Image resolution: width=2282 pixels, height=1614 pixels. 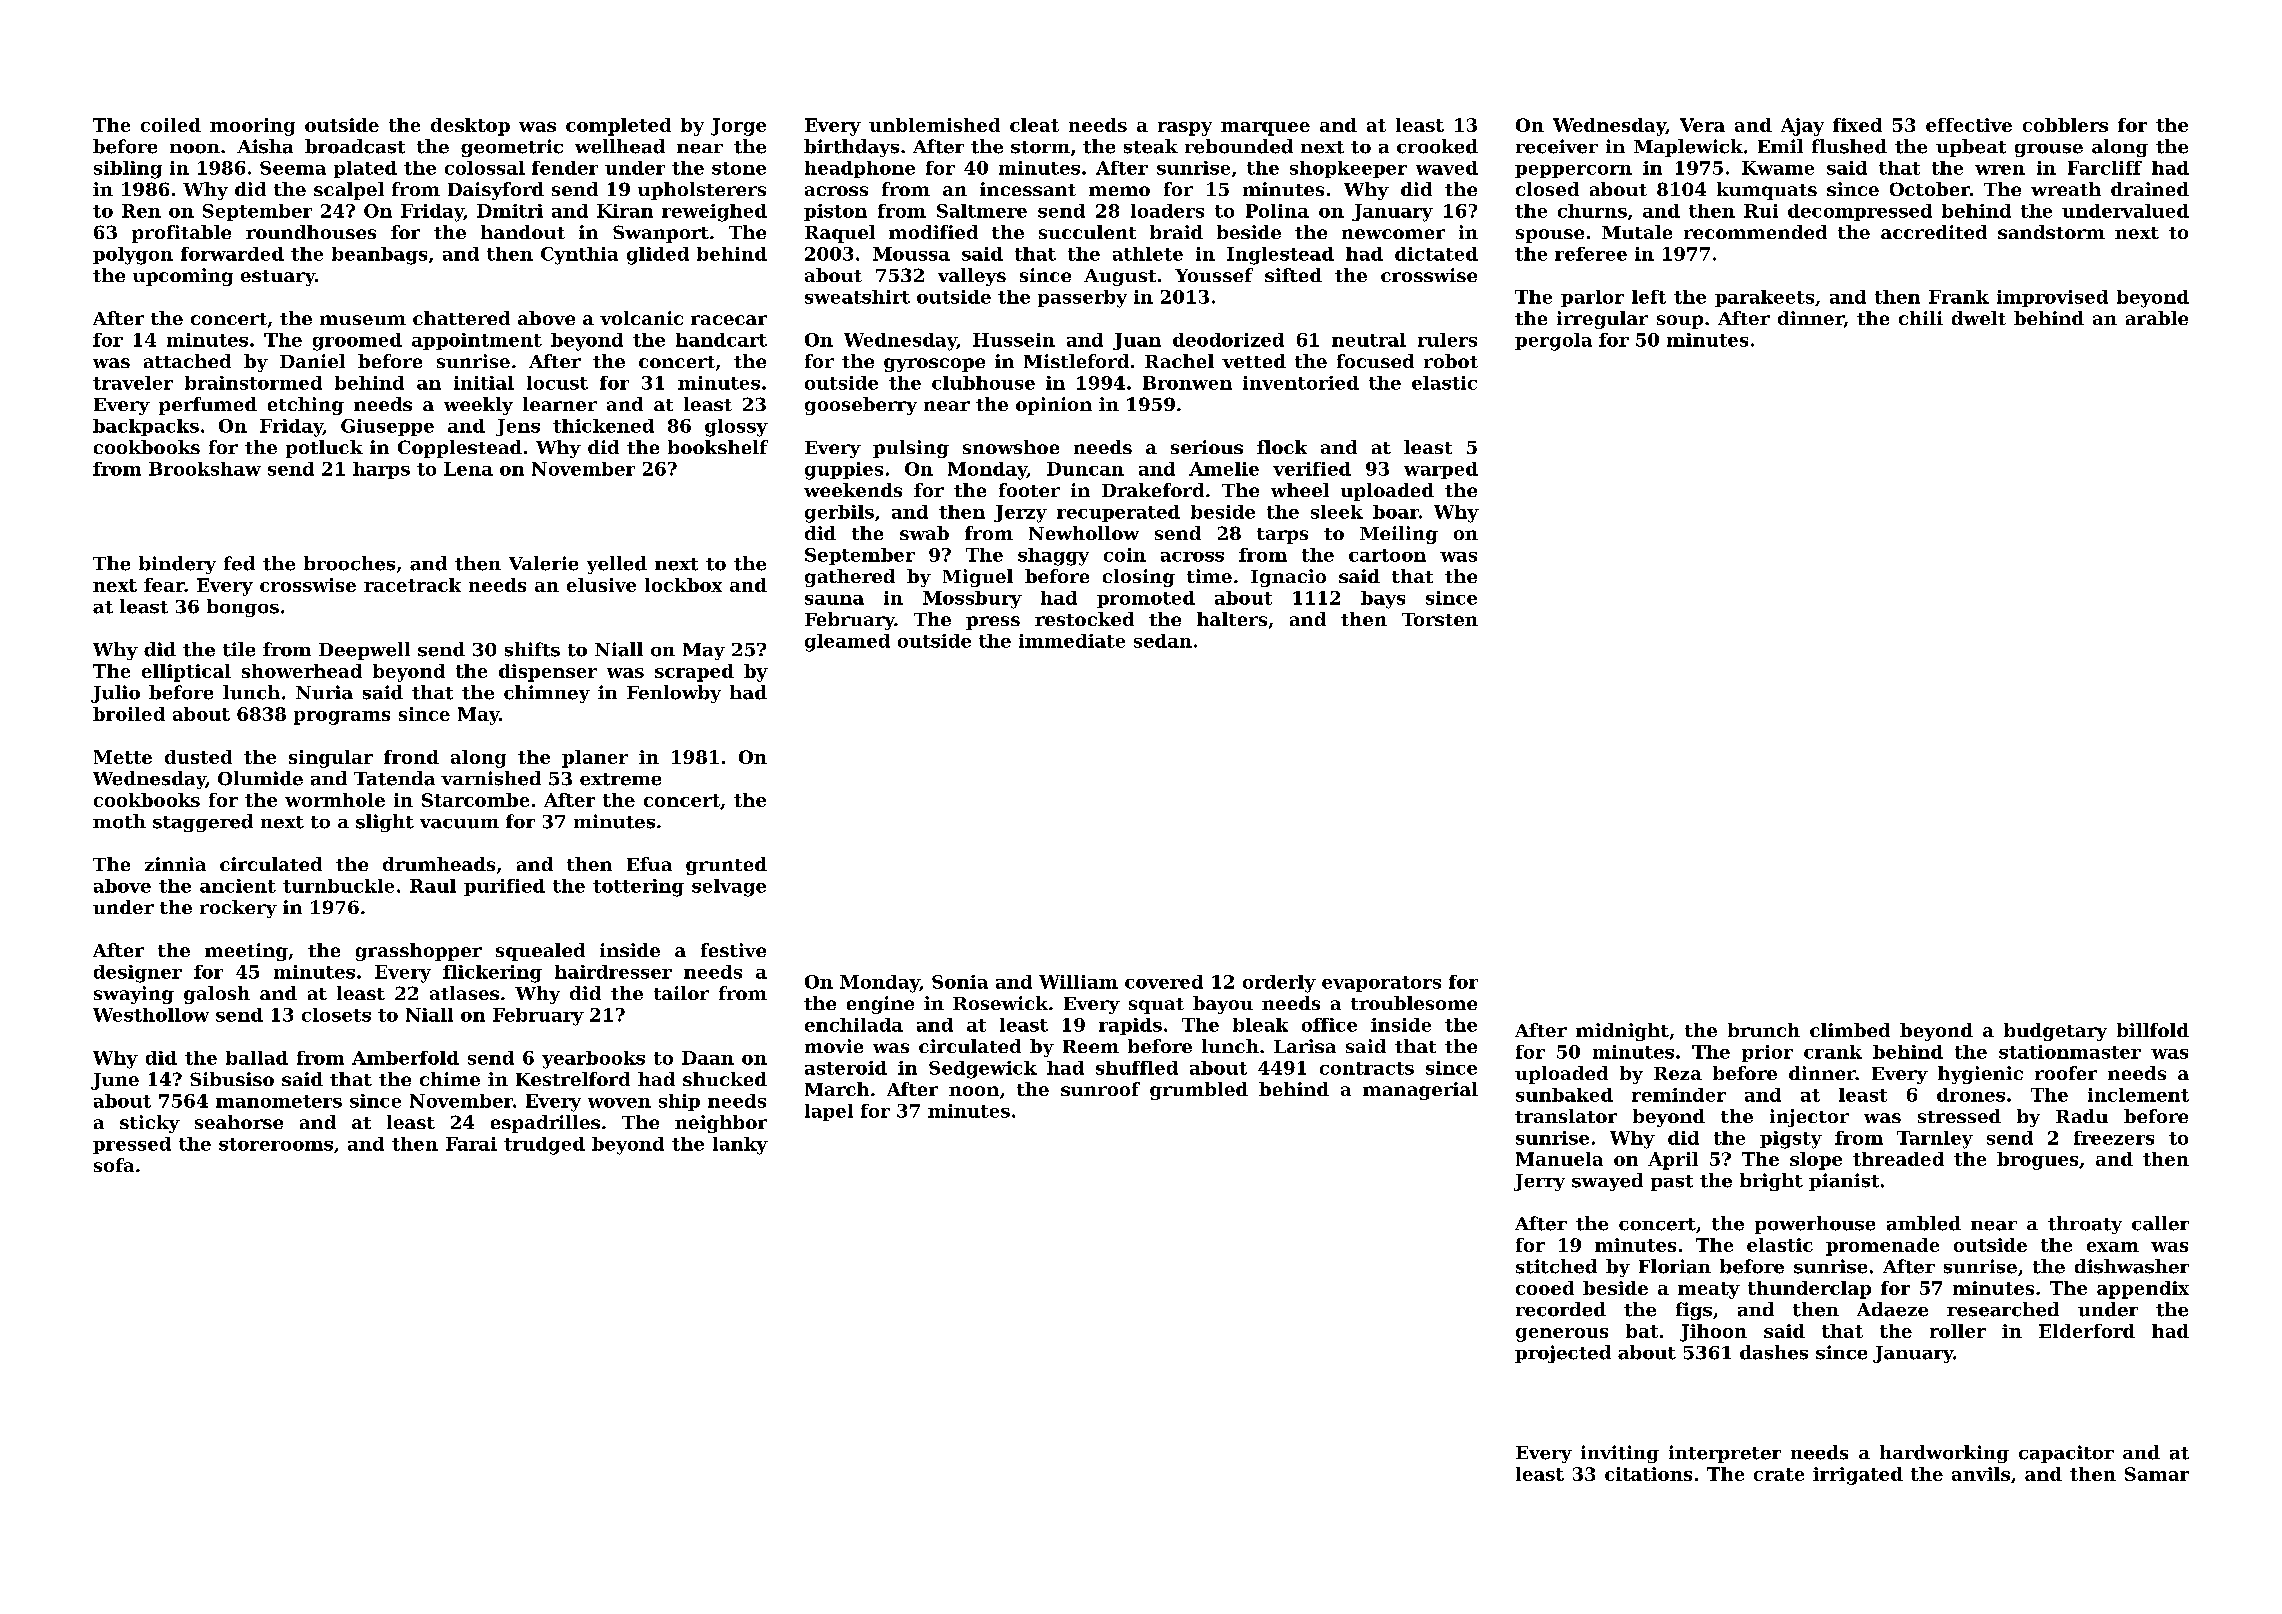 I want to click on bays, so click(x=1383, y=600).
